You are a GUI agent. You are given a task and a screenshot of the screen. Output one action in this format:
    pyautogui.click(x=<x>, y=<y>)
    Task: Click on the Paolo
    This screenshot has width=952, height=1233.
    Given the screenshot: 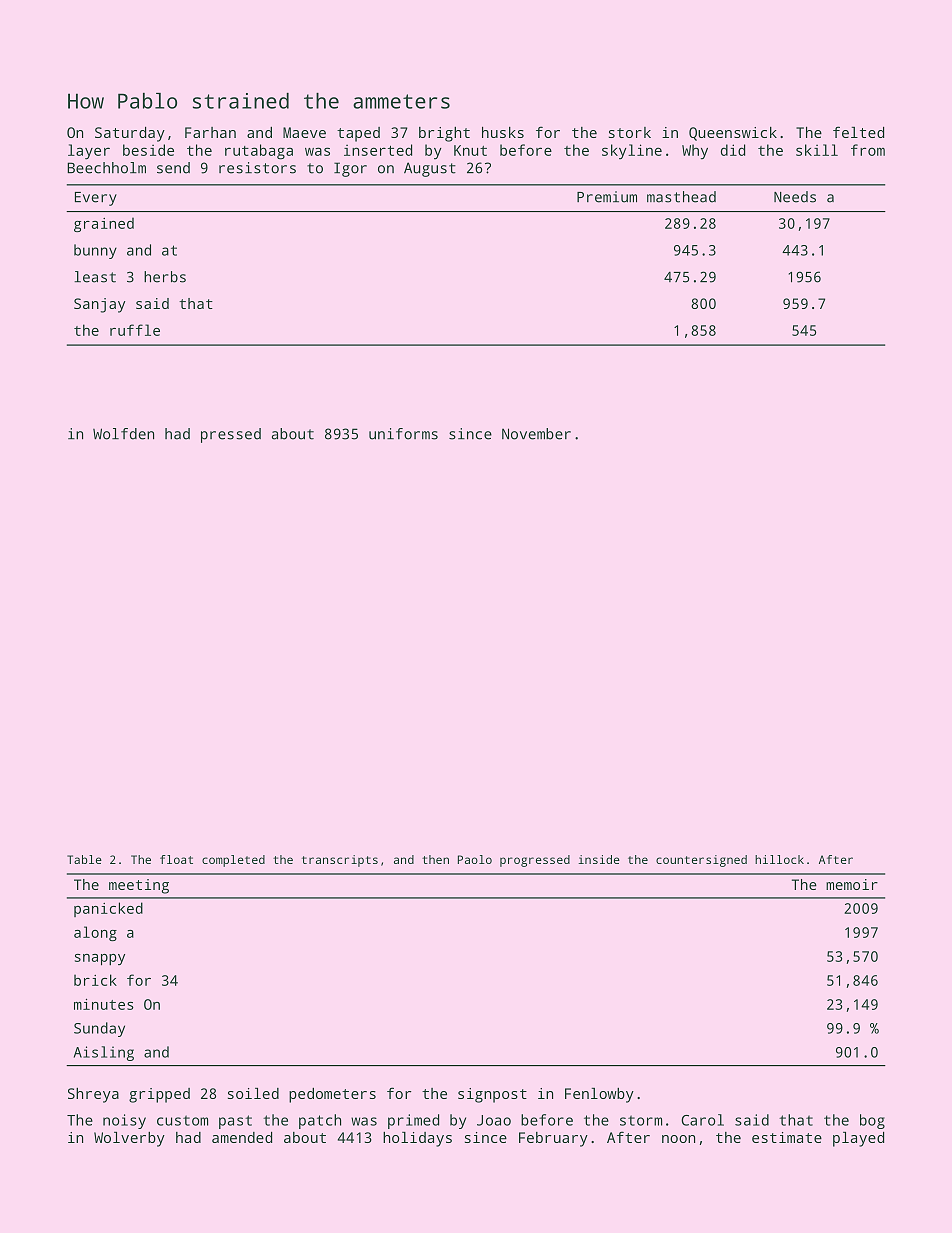 What is the action you would take?
    pyautogui.click(x=475, y=859)
